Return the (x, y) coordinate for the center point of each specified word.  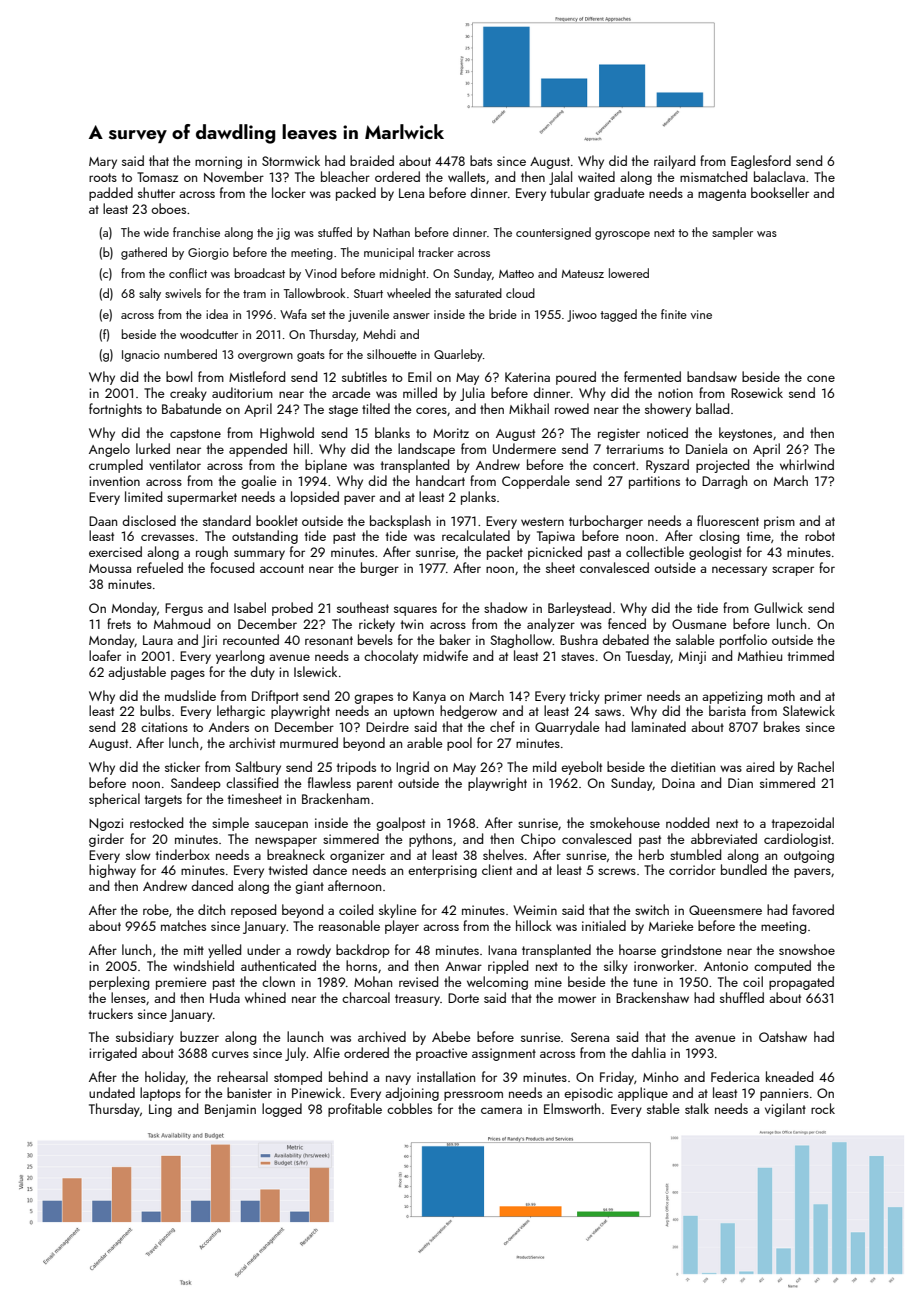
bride (503, 314)
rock (823, 1108)
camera (501, 1110)
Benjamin (230, 1110)
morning (218, 162)
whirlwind (807, 464)
